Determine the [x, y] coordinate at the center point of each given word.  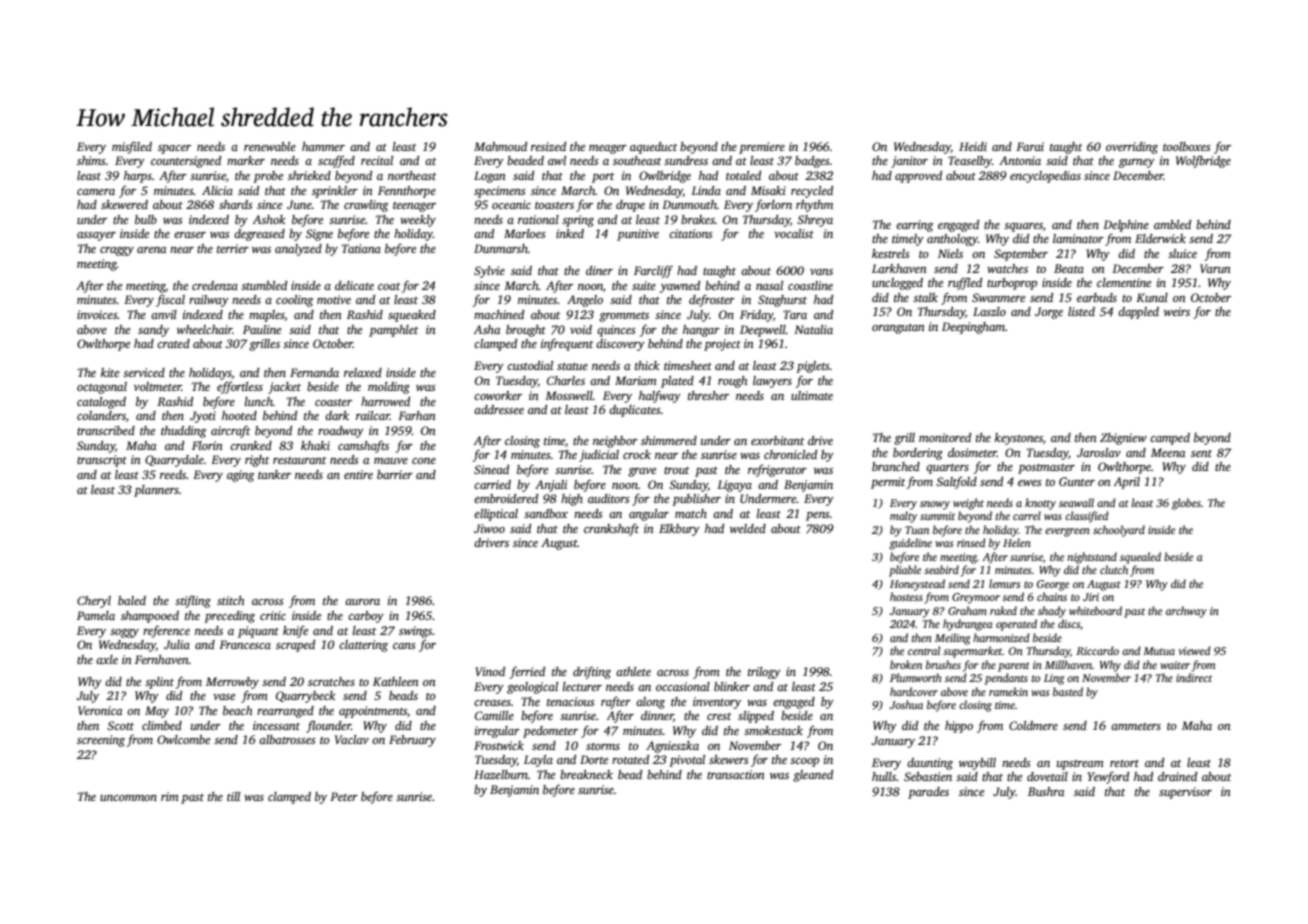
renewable [270, 146]
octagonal [102, 388]
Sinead [491, 469]
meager [608, 149]
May [157, 712]
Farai [1030, 146]
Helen [1017, 542]
